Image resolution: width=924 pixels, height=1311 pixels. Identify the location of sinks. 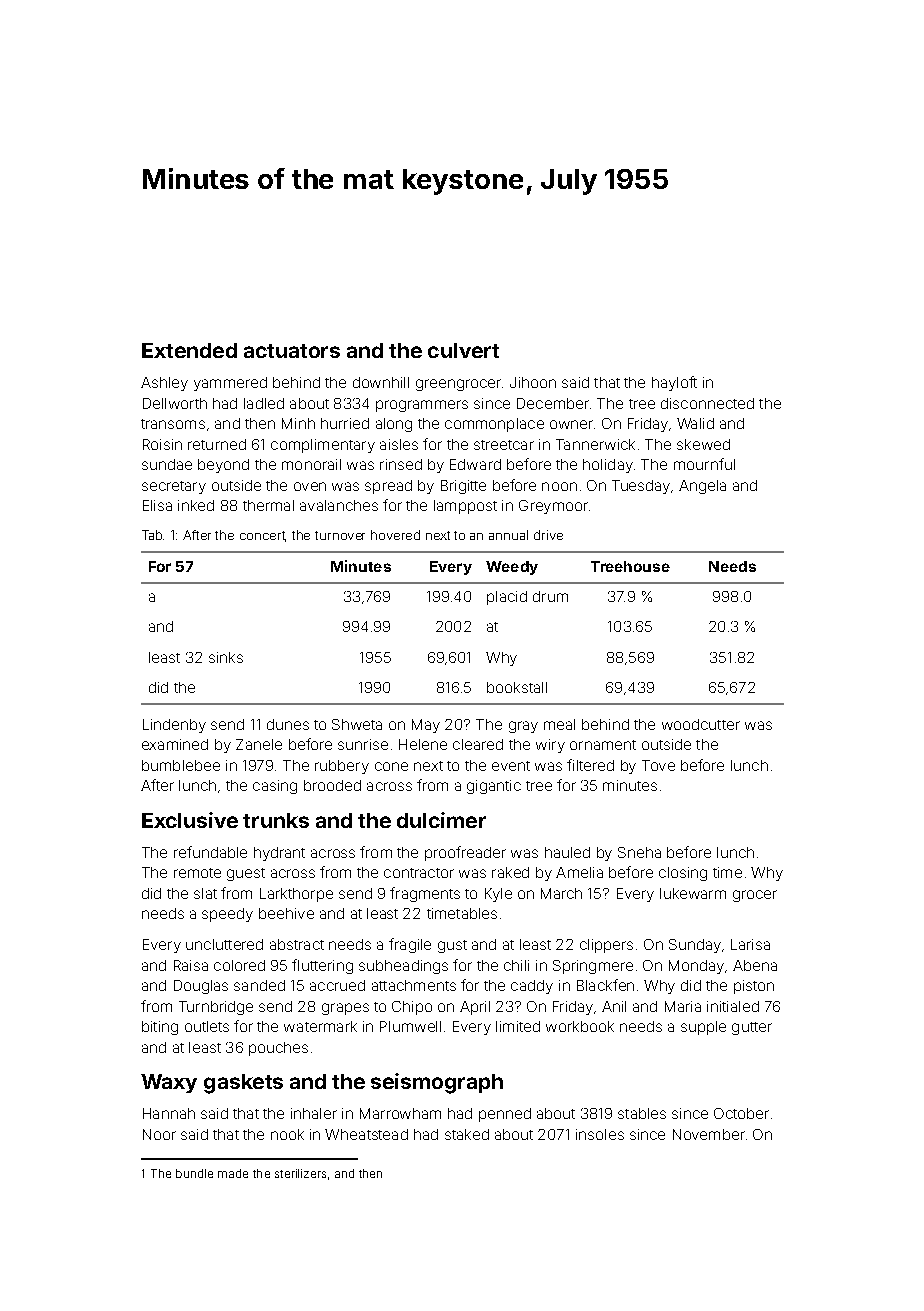
(226, 657).
